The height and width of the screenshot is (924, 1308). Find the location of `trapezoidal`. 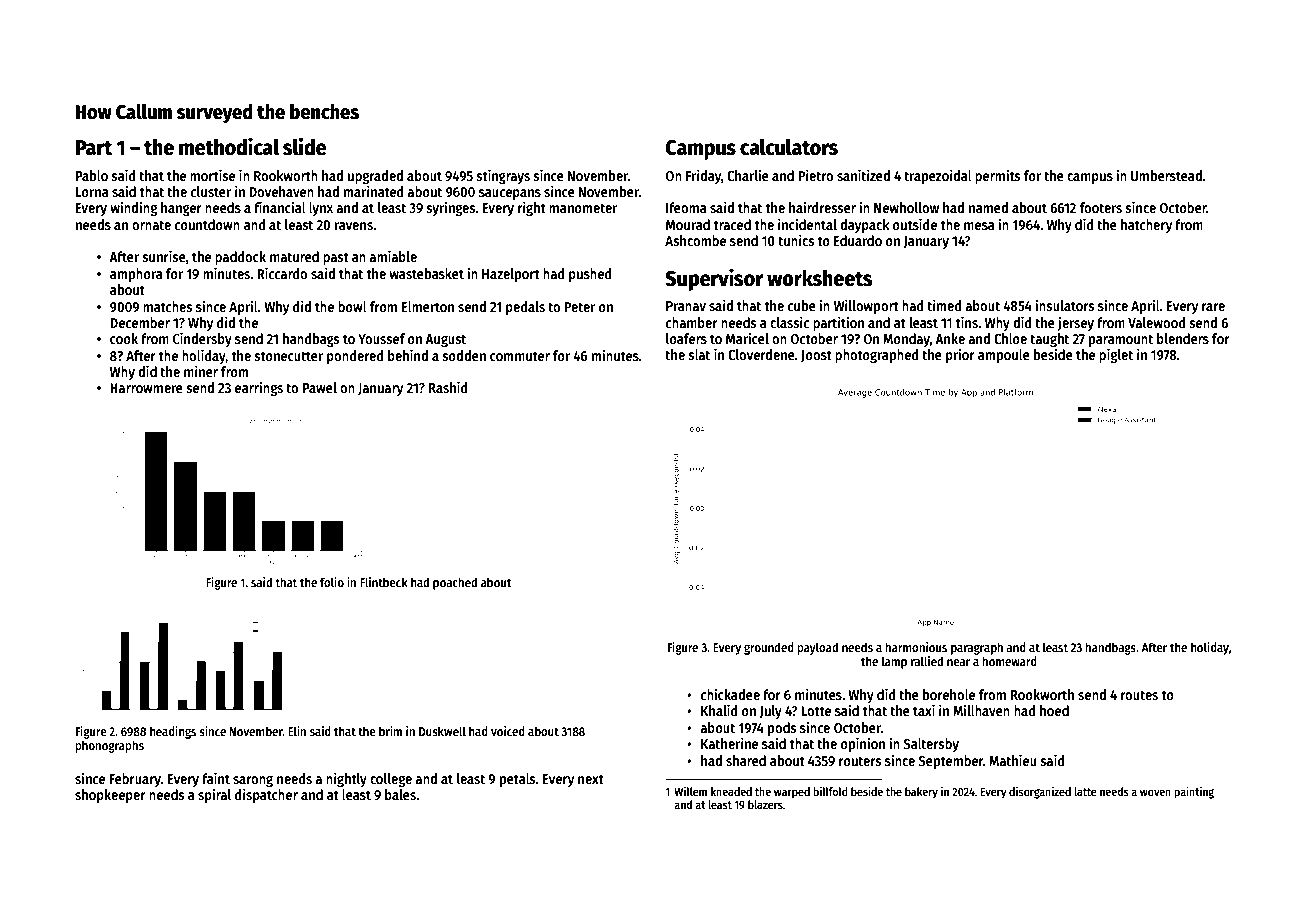

trapezoidal is located at coordinates (938, 176).
